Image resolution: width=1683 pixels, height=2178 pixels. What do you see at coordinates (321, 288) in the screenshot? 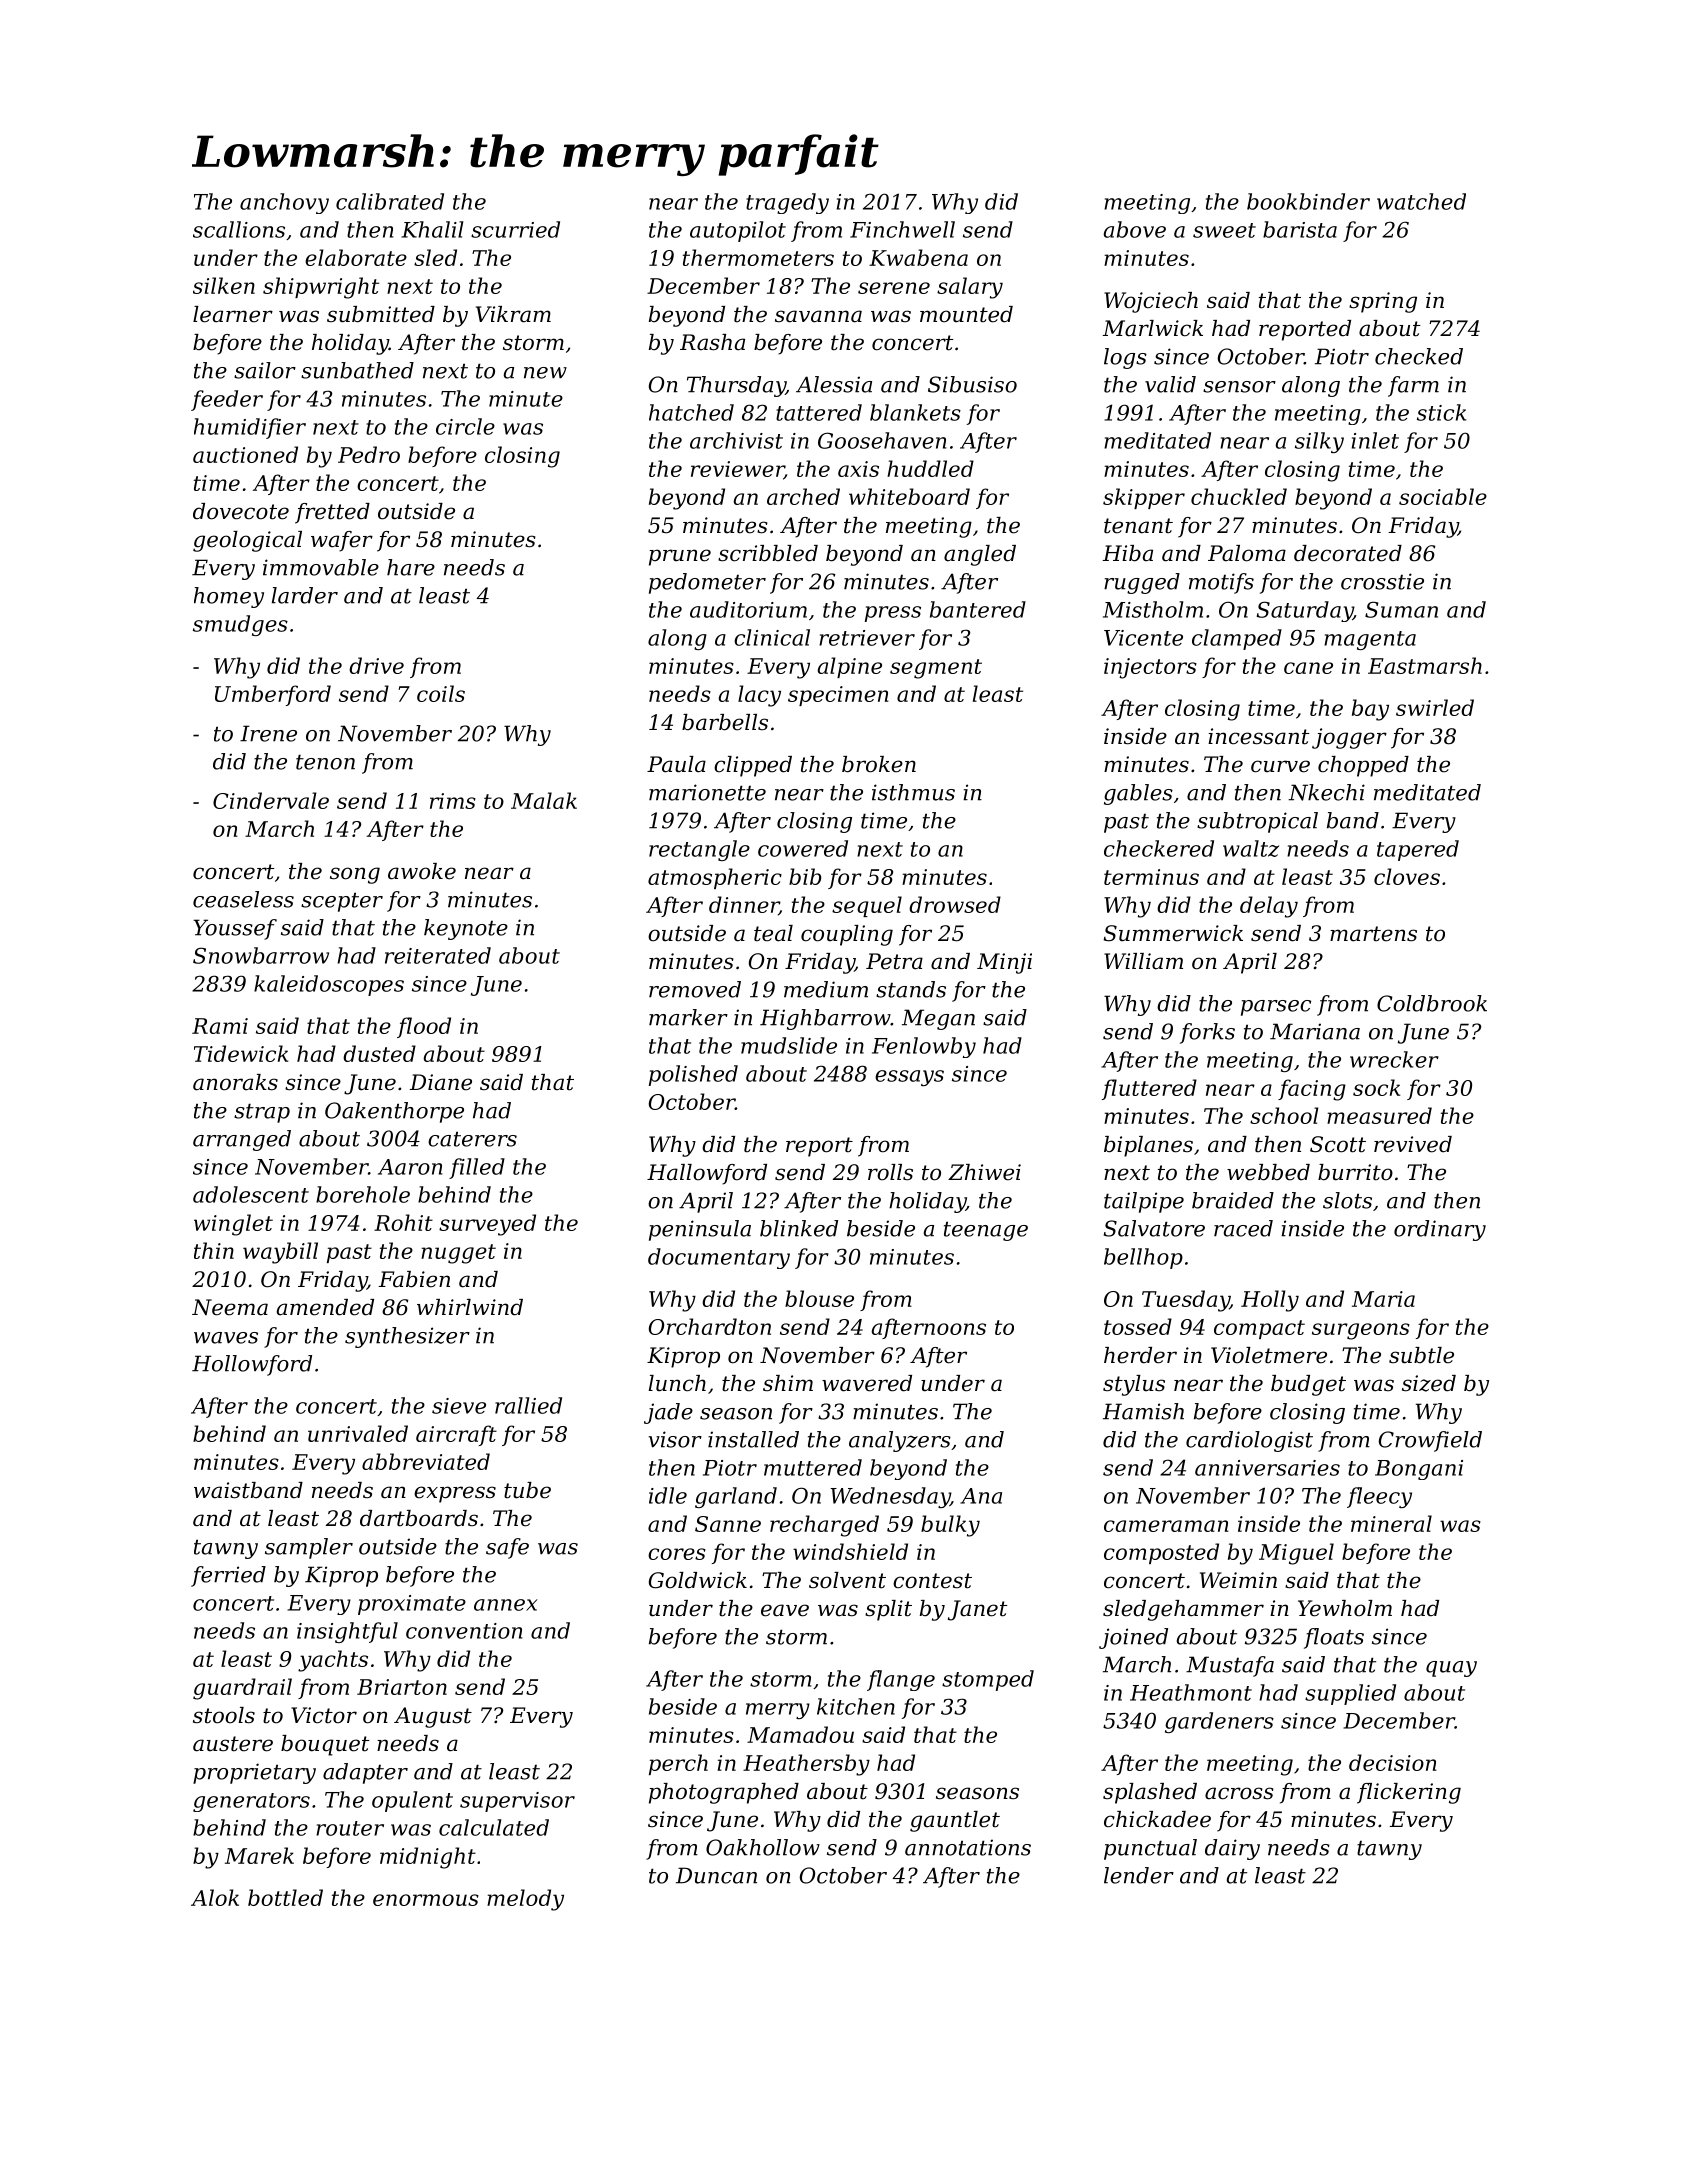
I see `shipwright` at bounding box center [321, 288].
